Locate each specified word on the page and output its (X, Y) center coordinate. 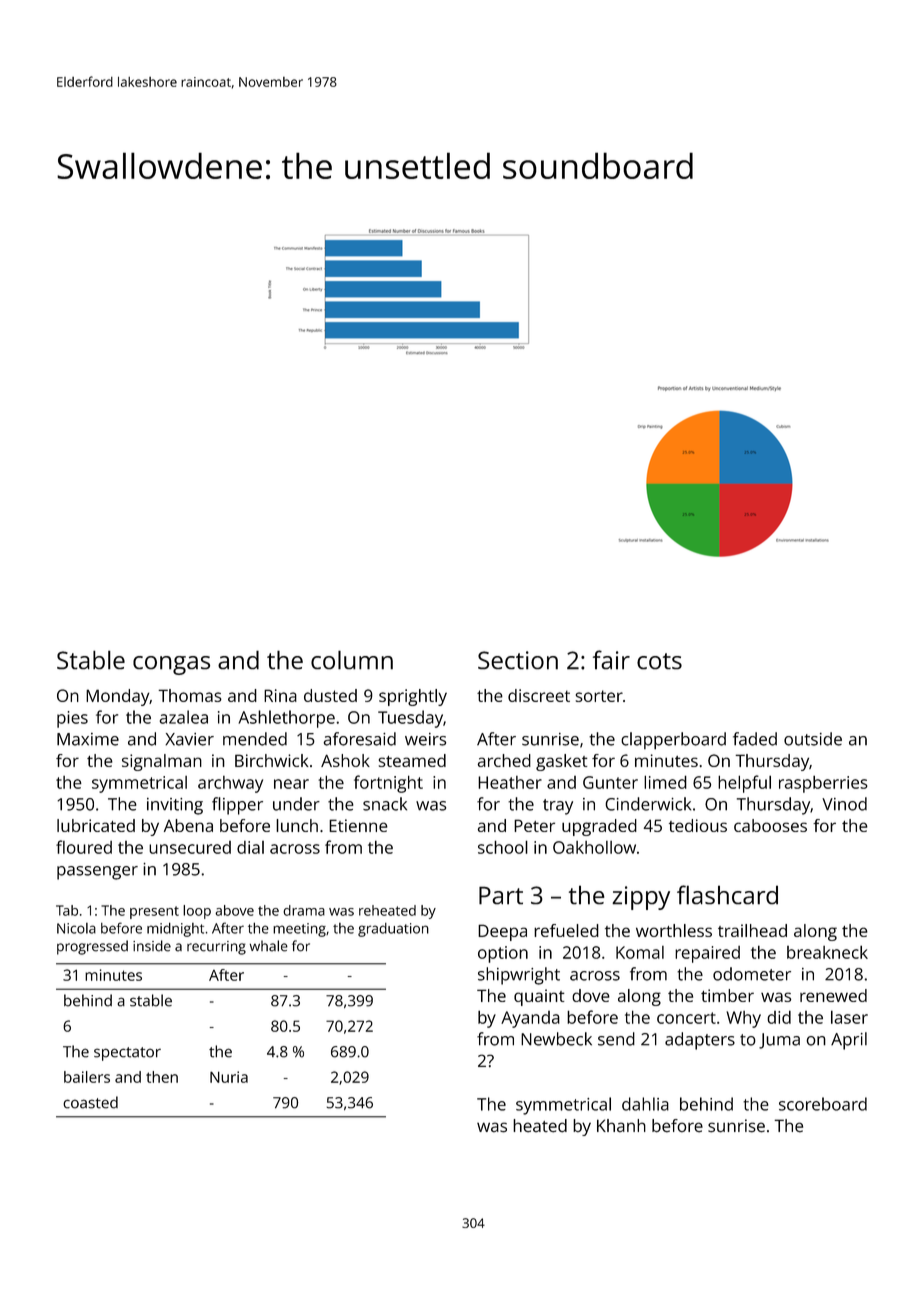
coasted (90, 1102)
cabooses (770, 825)
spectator (127, 1054)
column (352, 660)
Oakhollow (594, 847)
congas (171, 665)
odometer (752, 974)
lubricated (96, 825)
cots (659, 661)
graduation (393, 930)
